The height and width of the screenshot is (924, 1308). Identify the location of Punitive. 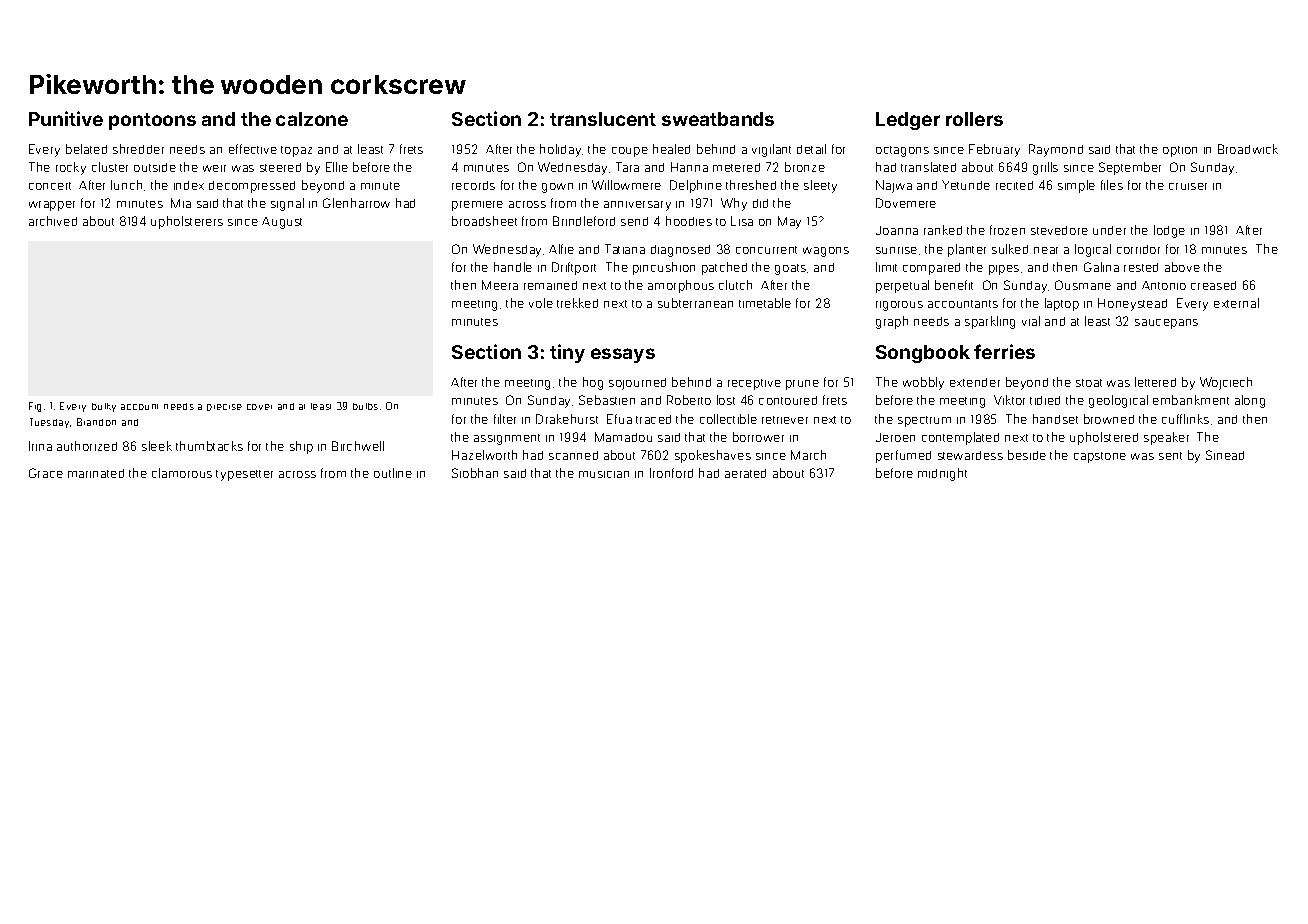
(66, 118).
